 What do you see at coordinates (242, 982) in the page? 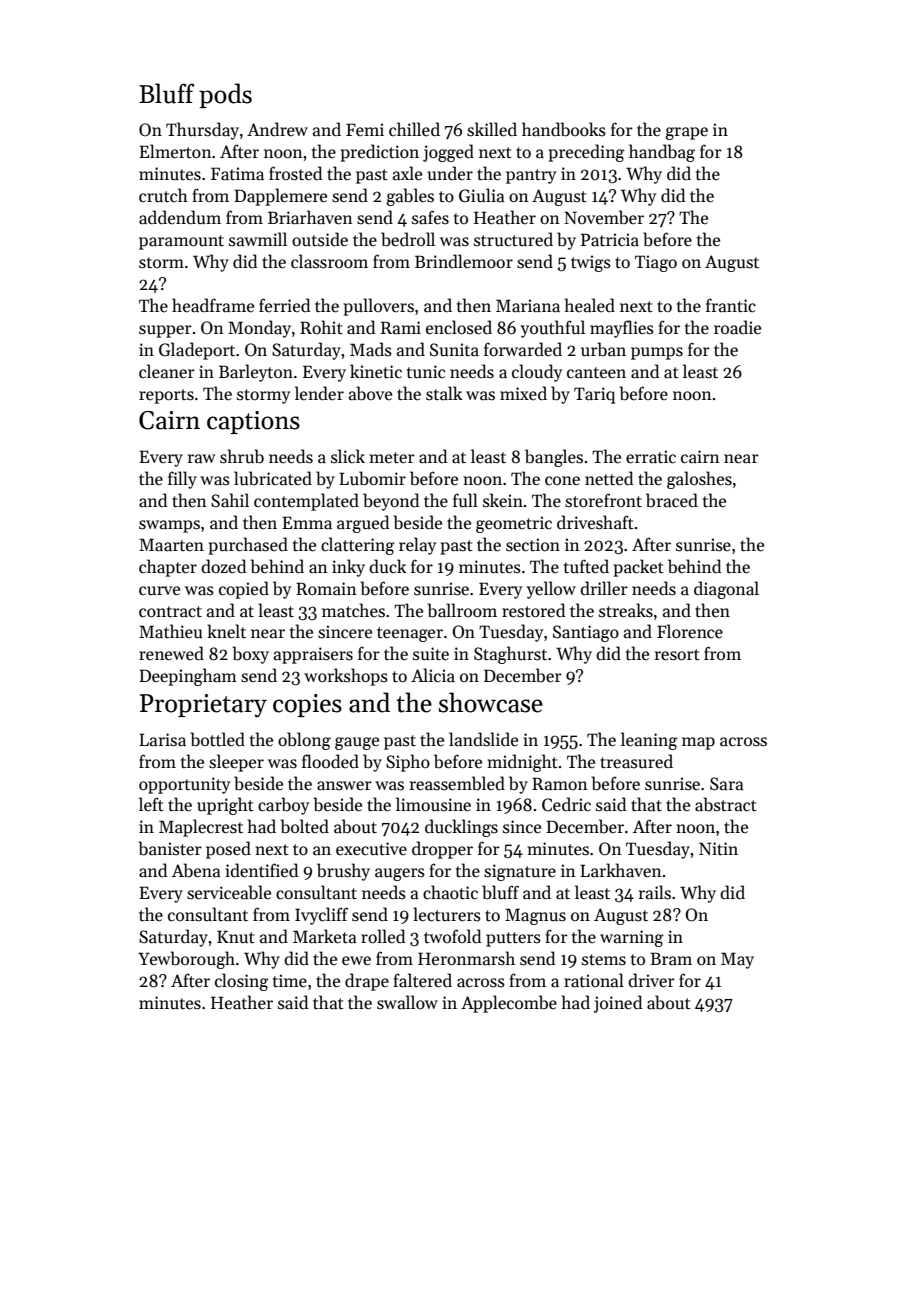
I see `closing` at bounding box center [242, 982].
